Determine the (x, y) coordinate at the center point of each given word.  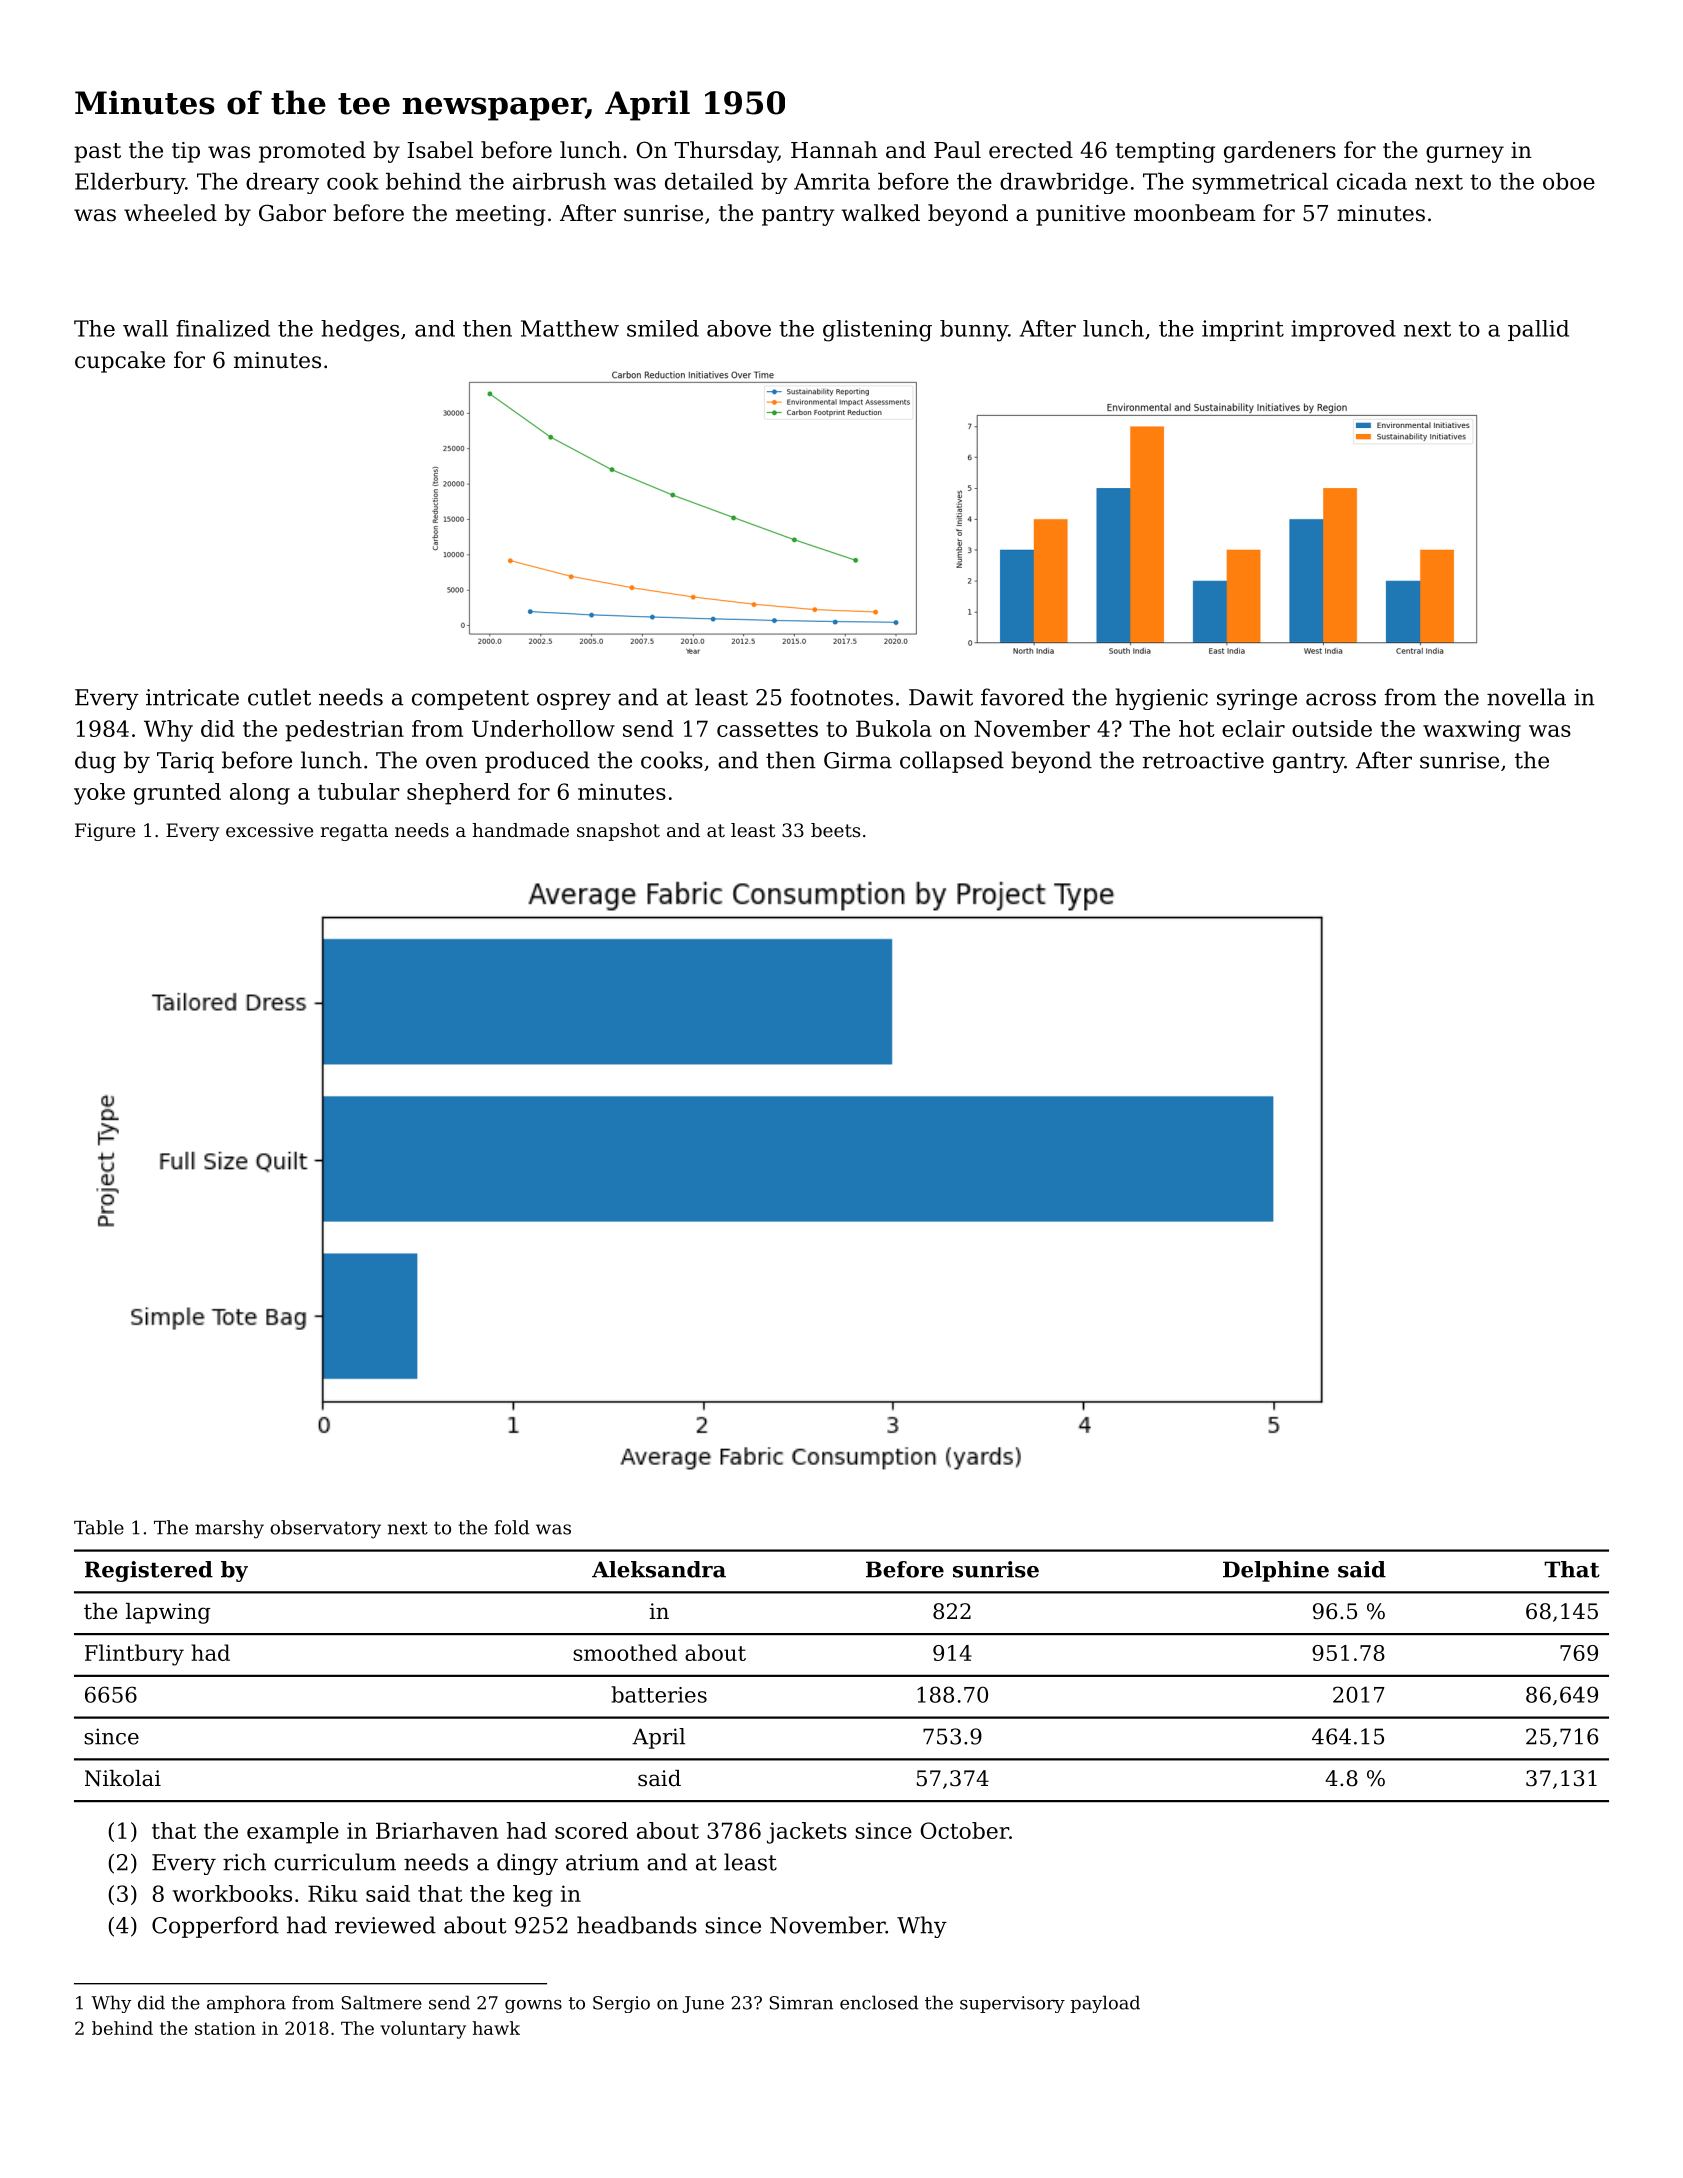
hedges (360, 331)
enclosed (879, 2002)
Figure (105, 832)
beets (835, 830)
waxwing (1472, 731)
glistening (877, 331)
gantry (1308, 763)
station (225, 2028)
